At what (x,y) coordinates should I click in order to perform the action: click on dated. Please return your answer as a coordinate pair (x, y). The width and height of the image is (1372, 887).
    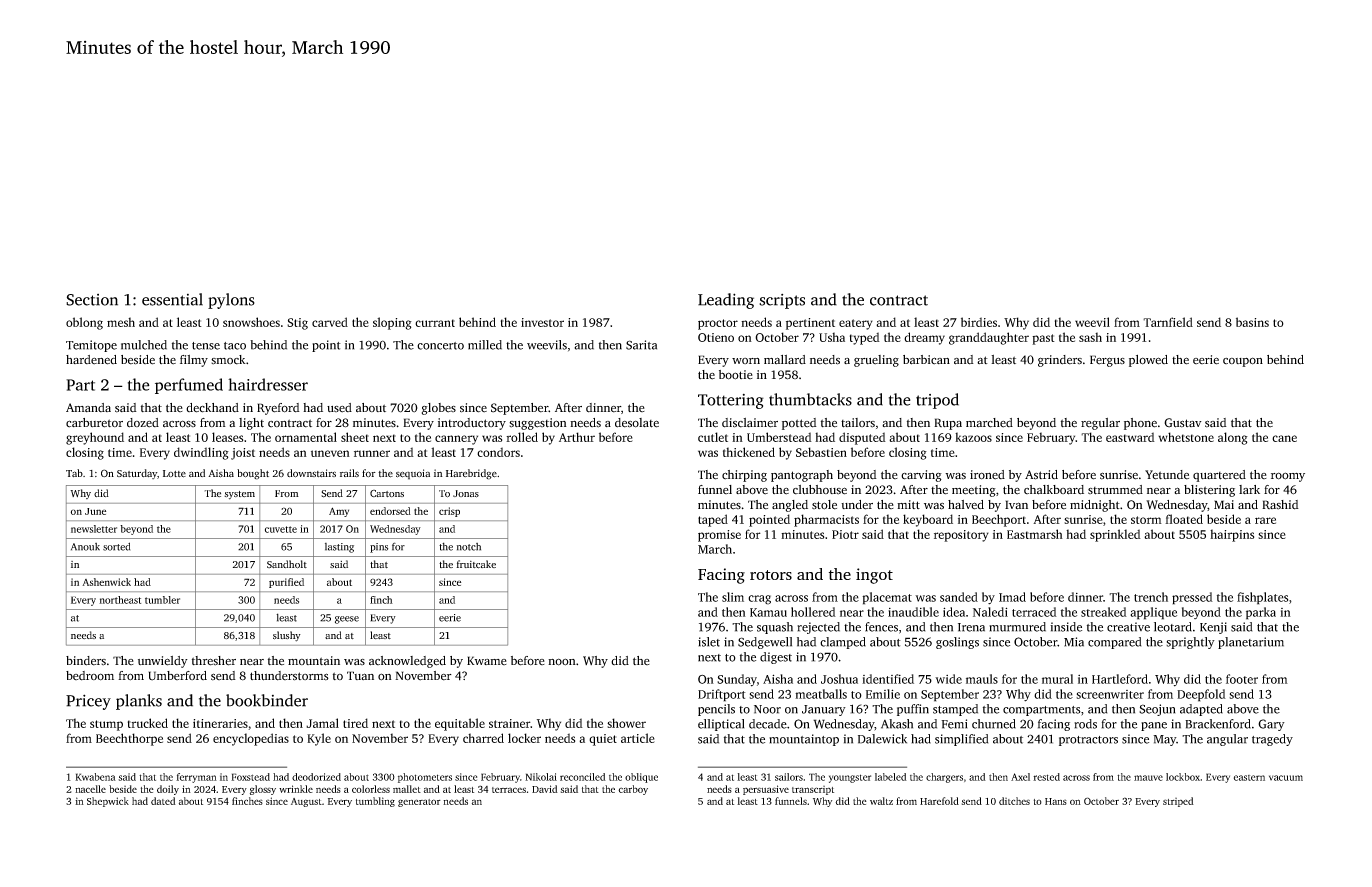
    Looking at the image, I should click on (163, 801).
